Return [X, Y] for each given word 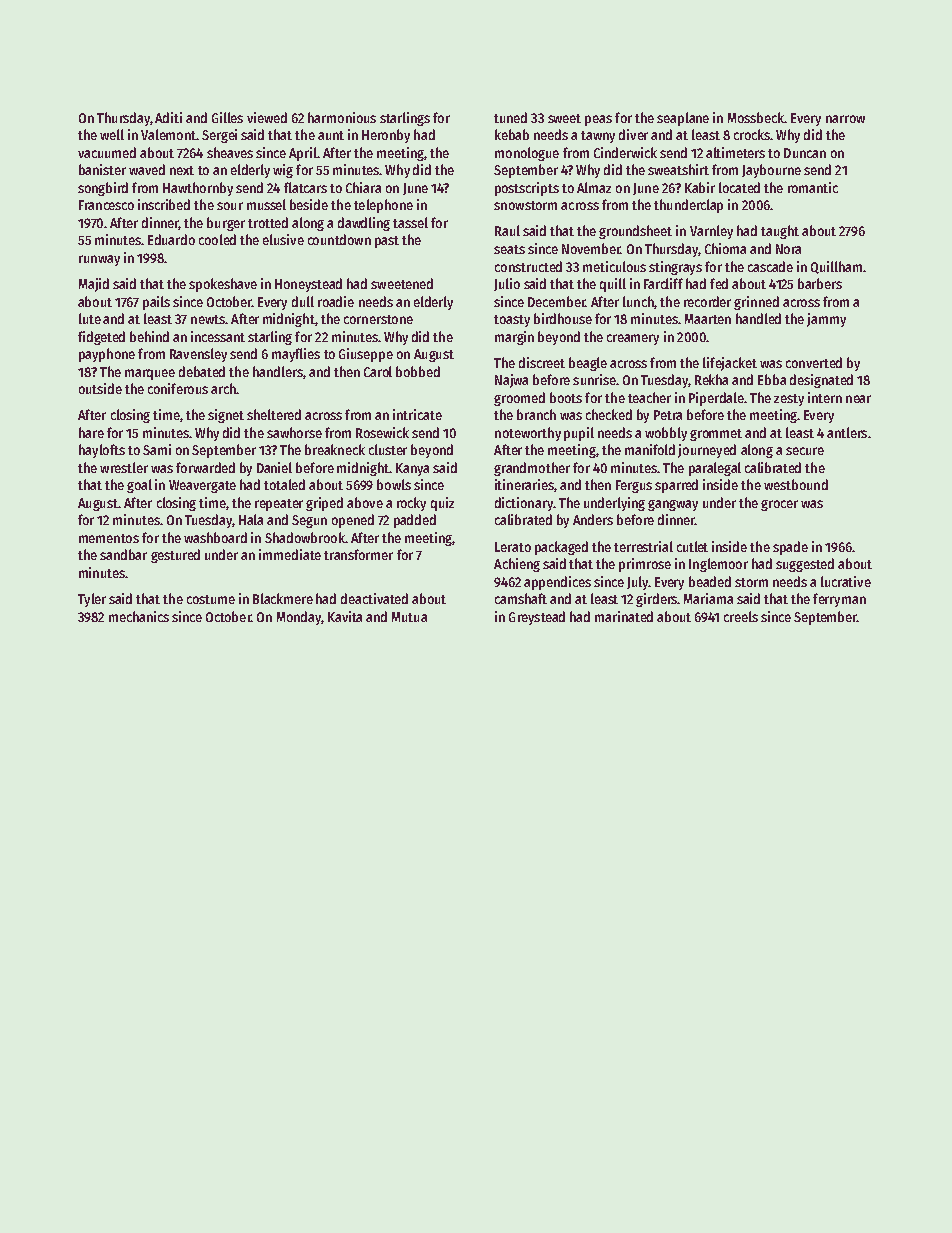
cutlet [692, 546]
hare [91, 432]
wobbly [666, 434]
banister [102, 169]
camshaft [521, 598]
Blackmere [283, 598]
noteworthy [528, 434]
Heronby [386, 136]
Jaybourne [771, 171]
